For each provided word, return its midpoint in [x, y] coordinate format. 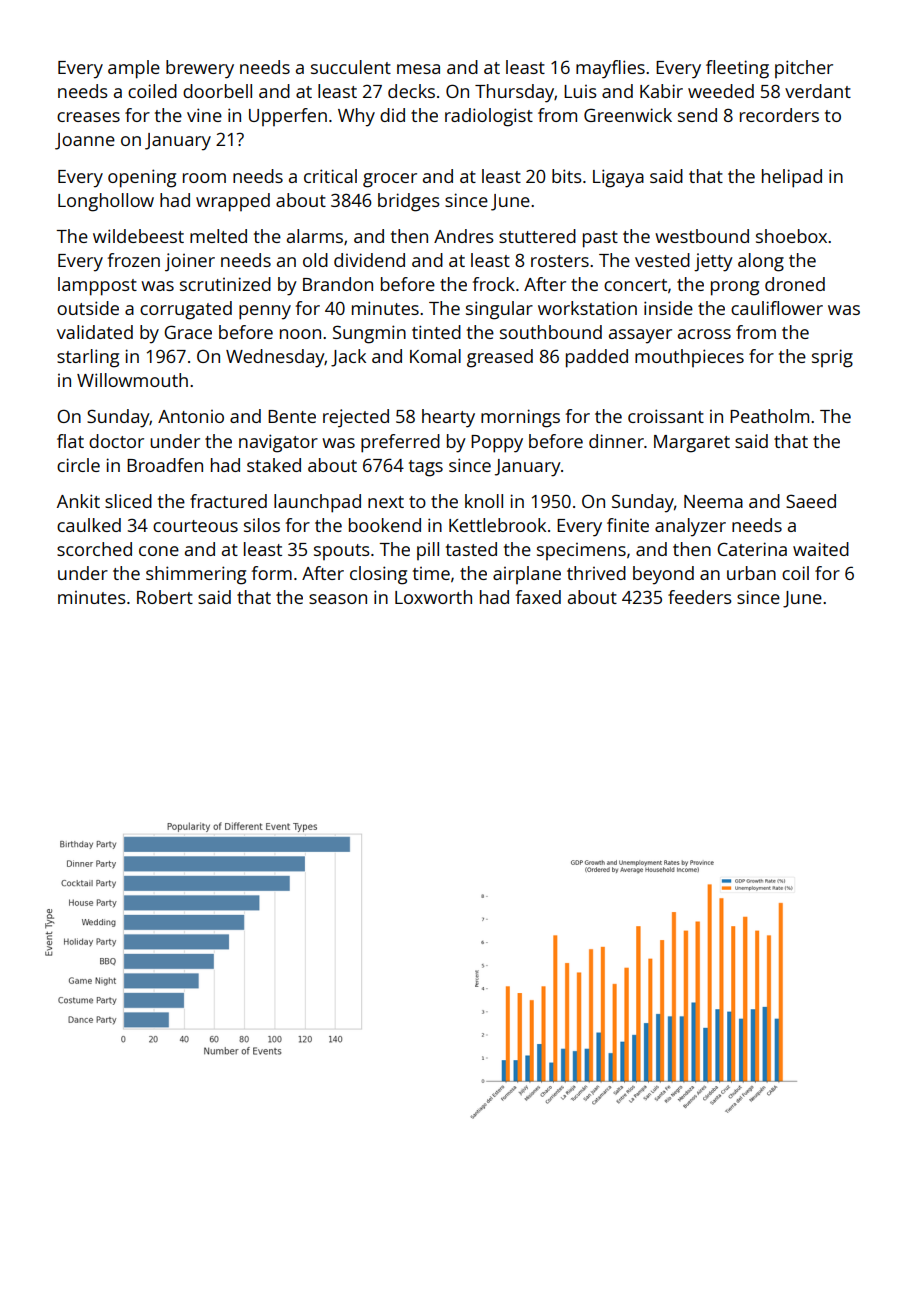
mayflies [610, 69]
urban [751, 573]
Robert [165, 597]
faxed [538, 597]
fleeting [737, 69]
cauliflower [777, 308]
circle [78, 465]
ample [134, 69]
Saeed [811, 501]
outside [88, 308]
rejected [356, 418]
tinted [436, 332]
